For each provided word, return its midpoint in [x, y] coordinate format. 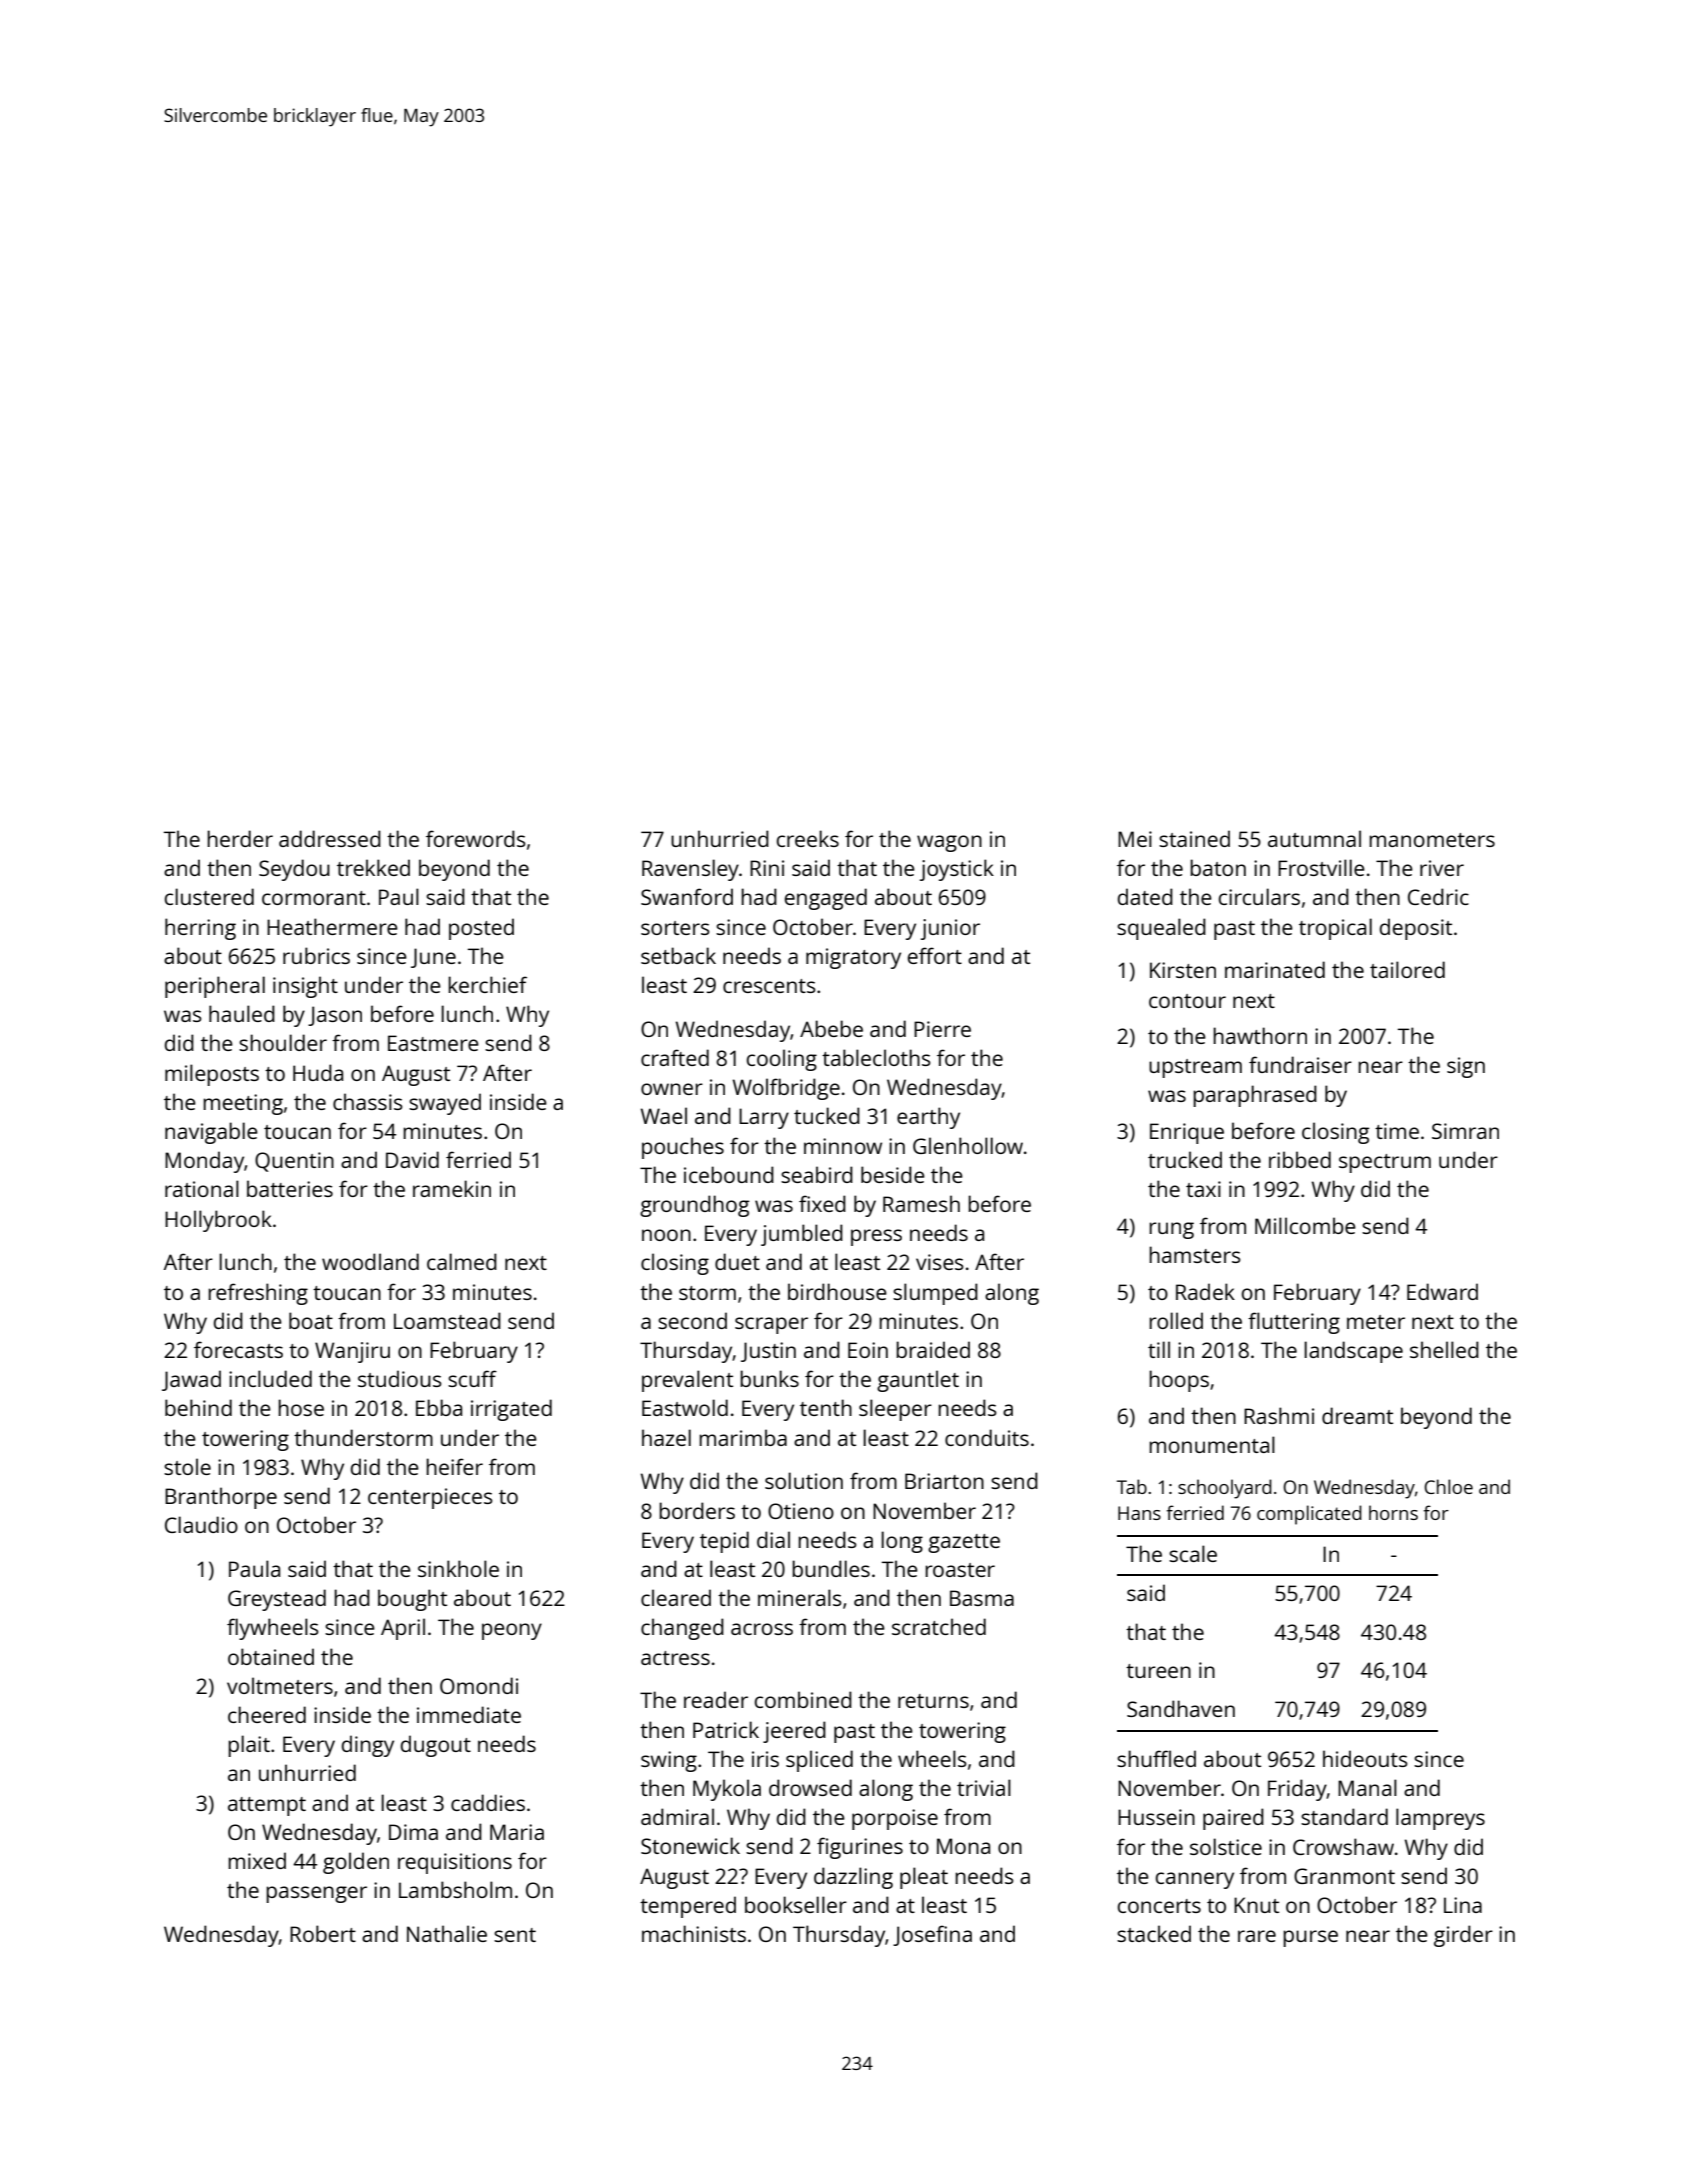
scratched [939, 1626]
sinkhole [458, 1568]
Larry [764, 1118]
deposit [1416, 929]
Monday [204, 1162]
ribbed [1300, 1159]
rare [1257, 1936]
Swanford [687, 896]
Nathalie [447, 1933]
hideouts [1365, 1758]
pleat [924, 1878]
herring [200, 929]
